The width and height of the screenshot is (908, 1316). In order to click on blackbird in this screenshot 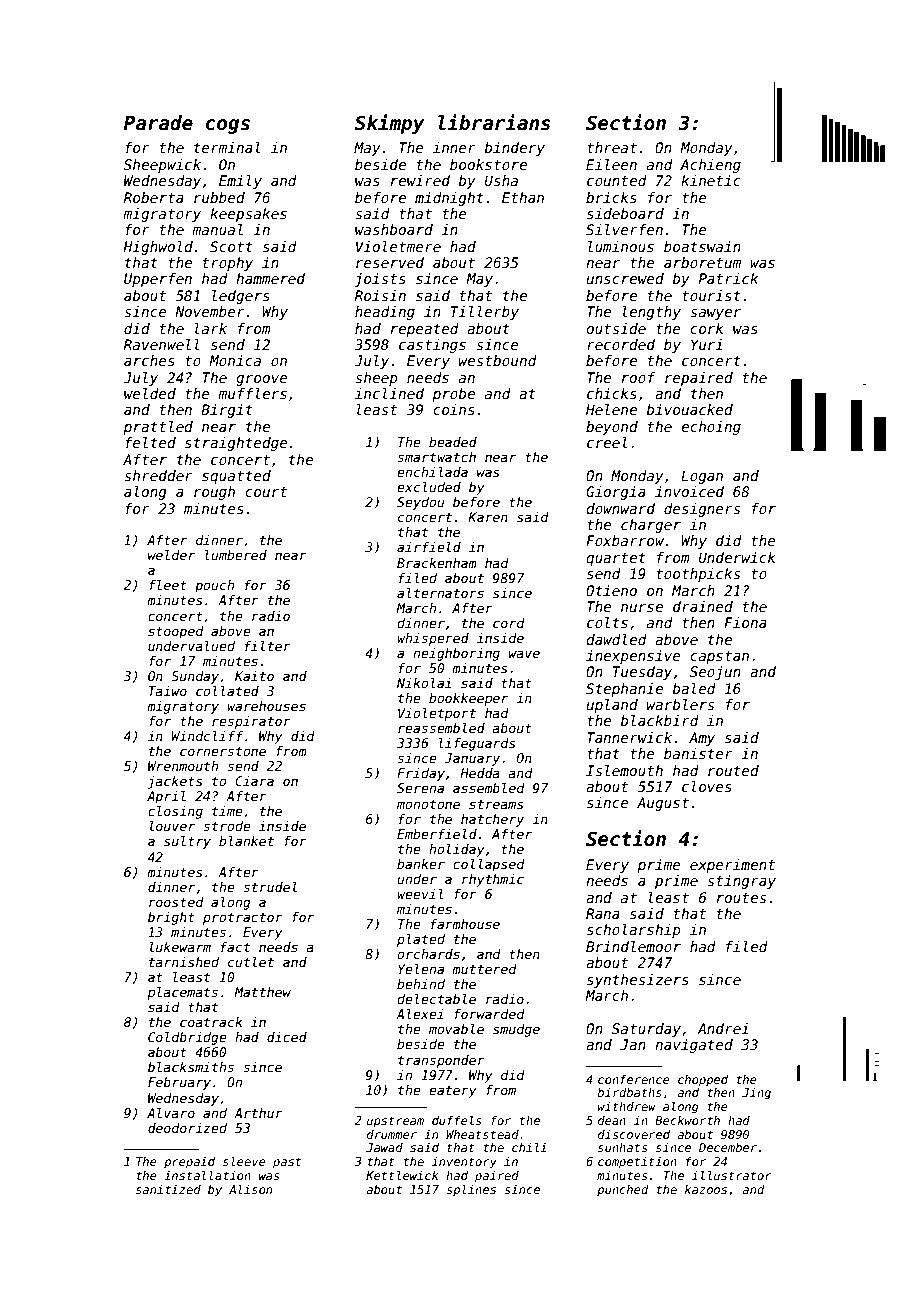, I will do `click(659, 720)`.
